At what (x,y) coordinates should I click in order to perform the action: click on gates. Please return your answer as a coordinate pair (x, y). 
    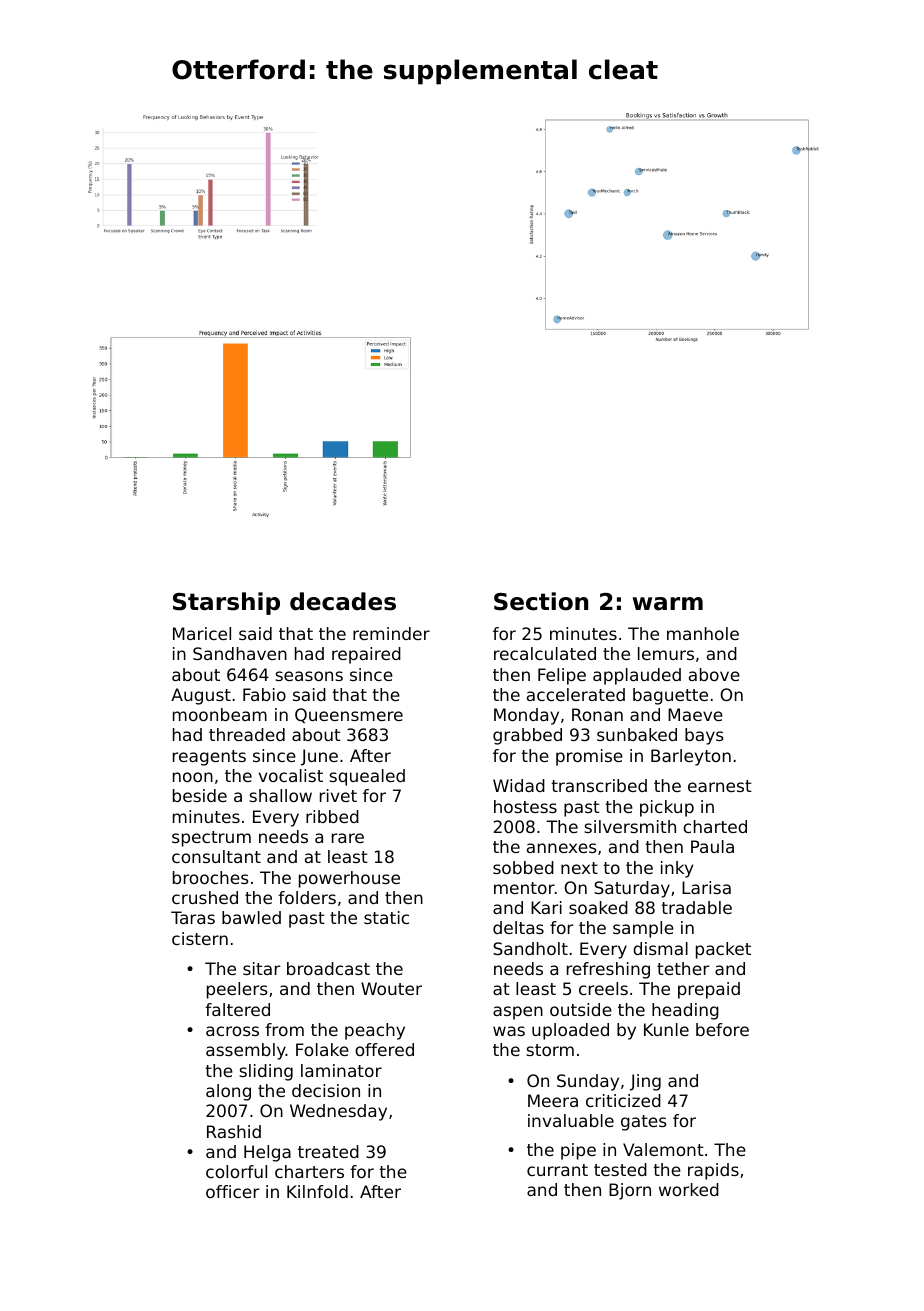
    Looking at the image, I should click on (644, 1123).
